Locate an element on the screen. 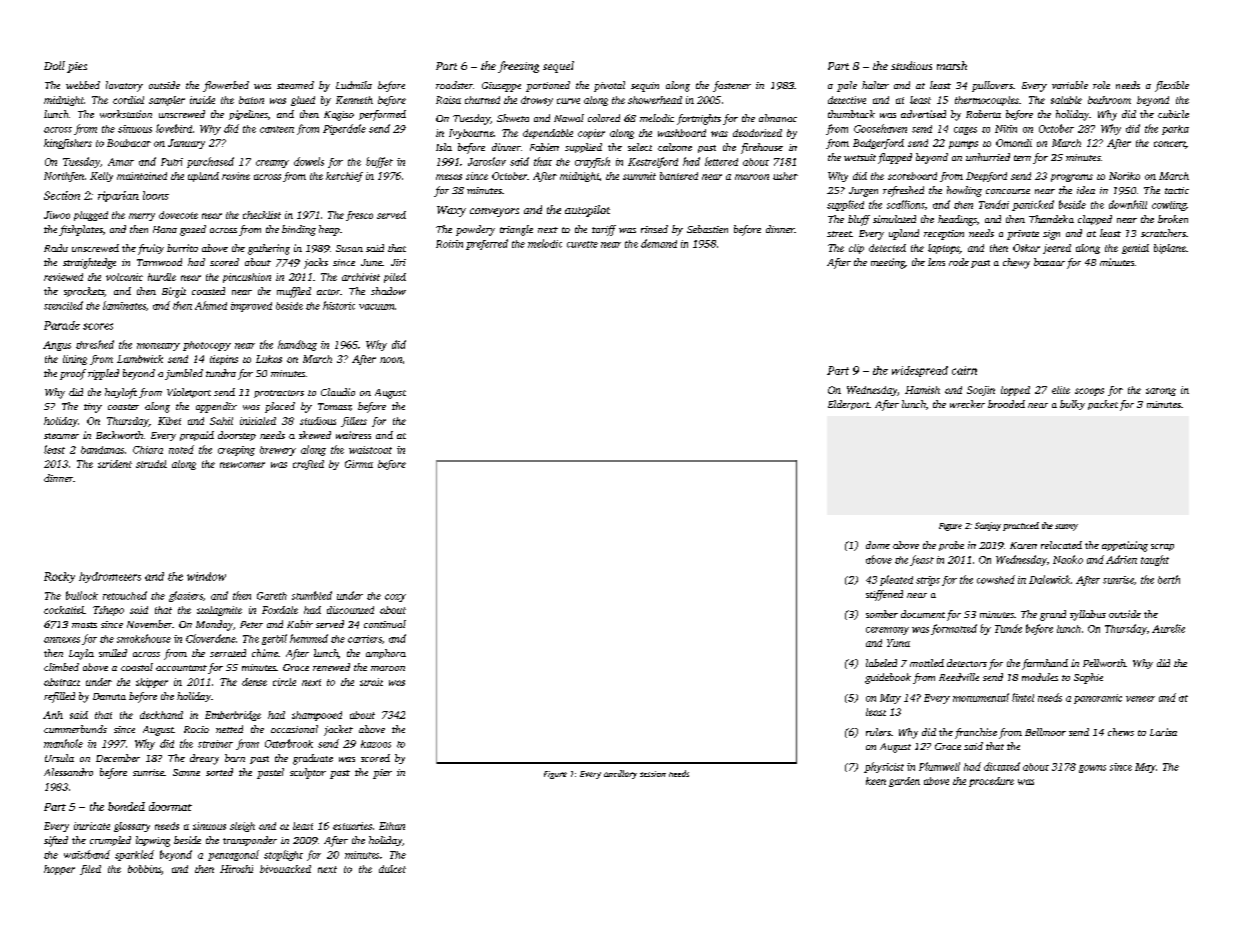 This screenshot has height=952, width=1233. marsh is located at coordinates (952, 65).
